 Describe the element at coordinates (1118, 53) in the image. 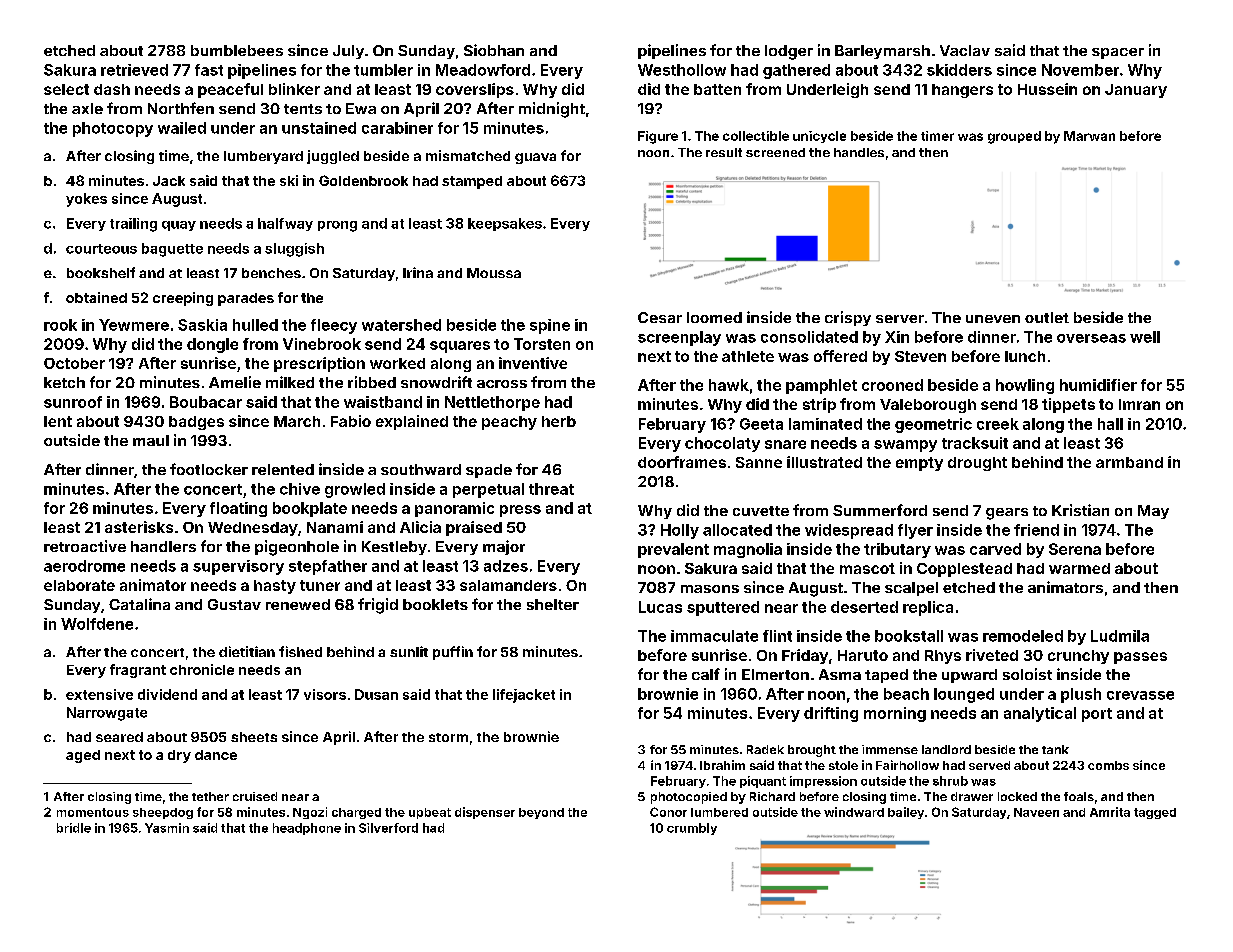

I see `spacer` at that location.
